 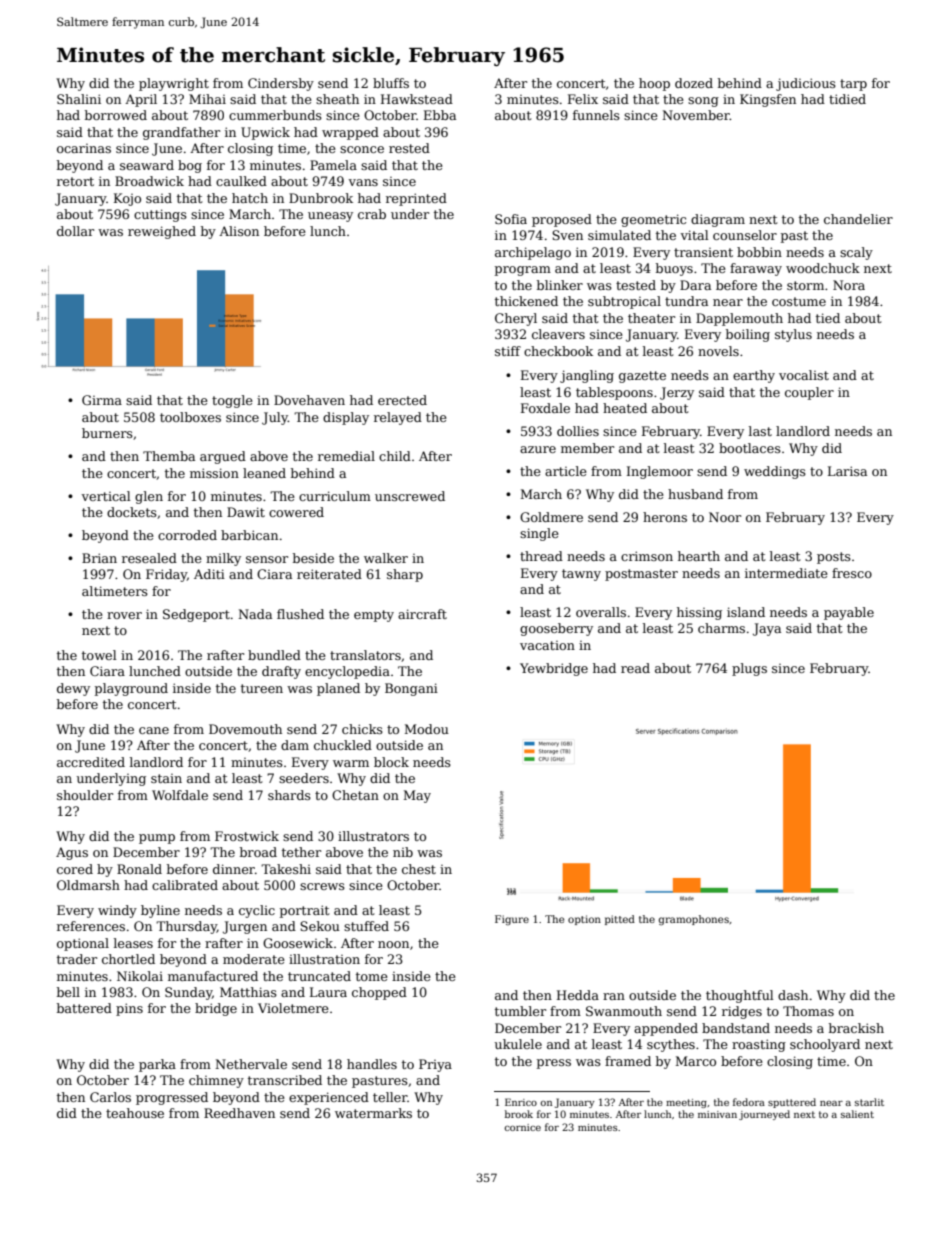 I want to click on gramophones, so click(x=694, y=920).
